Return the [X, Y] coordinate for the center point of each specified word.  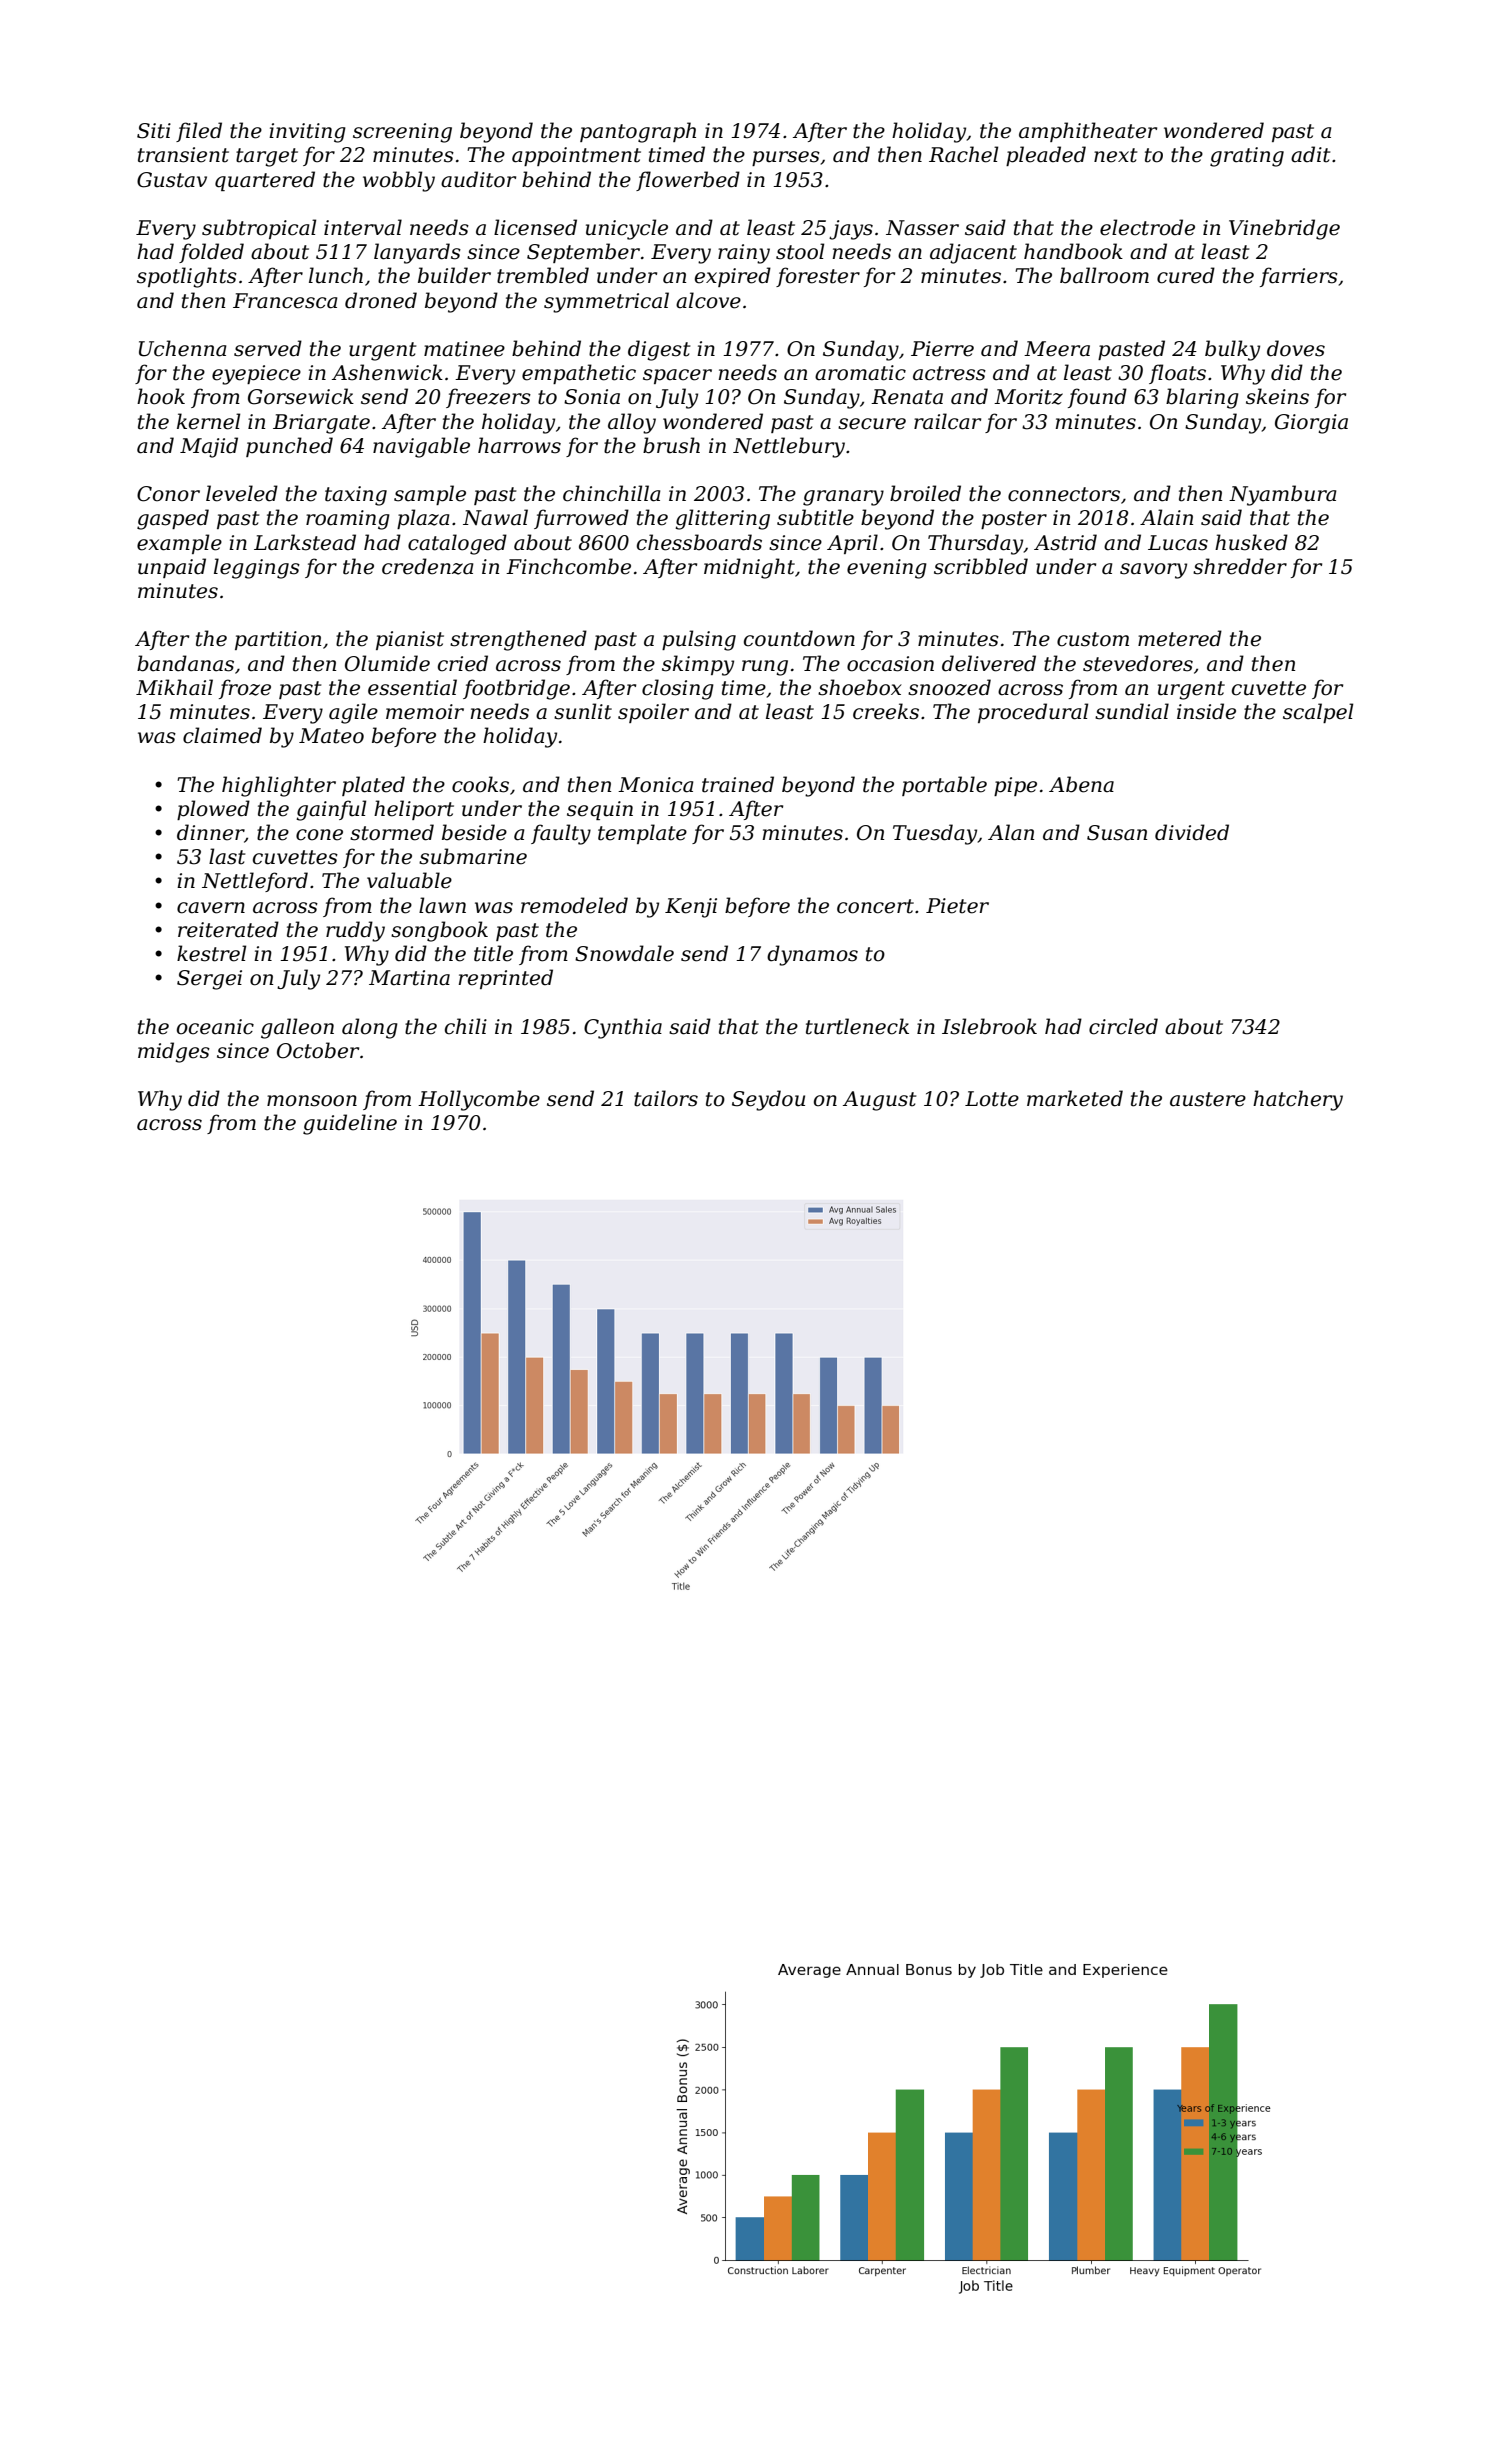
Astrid [1065, 542]
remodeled [574, 905]
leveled [242, 493]
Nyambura [1283, 495]
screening [402, 133]
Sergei [209, 980]
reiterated [228, 929]
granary [843, 498]
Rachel [963, 154]
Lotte [992, 1099]
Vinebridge [1284, 229]
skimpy [698, 665]
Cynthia [623, 1028]
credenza [428, 566]
